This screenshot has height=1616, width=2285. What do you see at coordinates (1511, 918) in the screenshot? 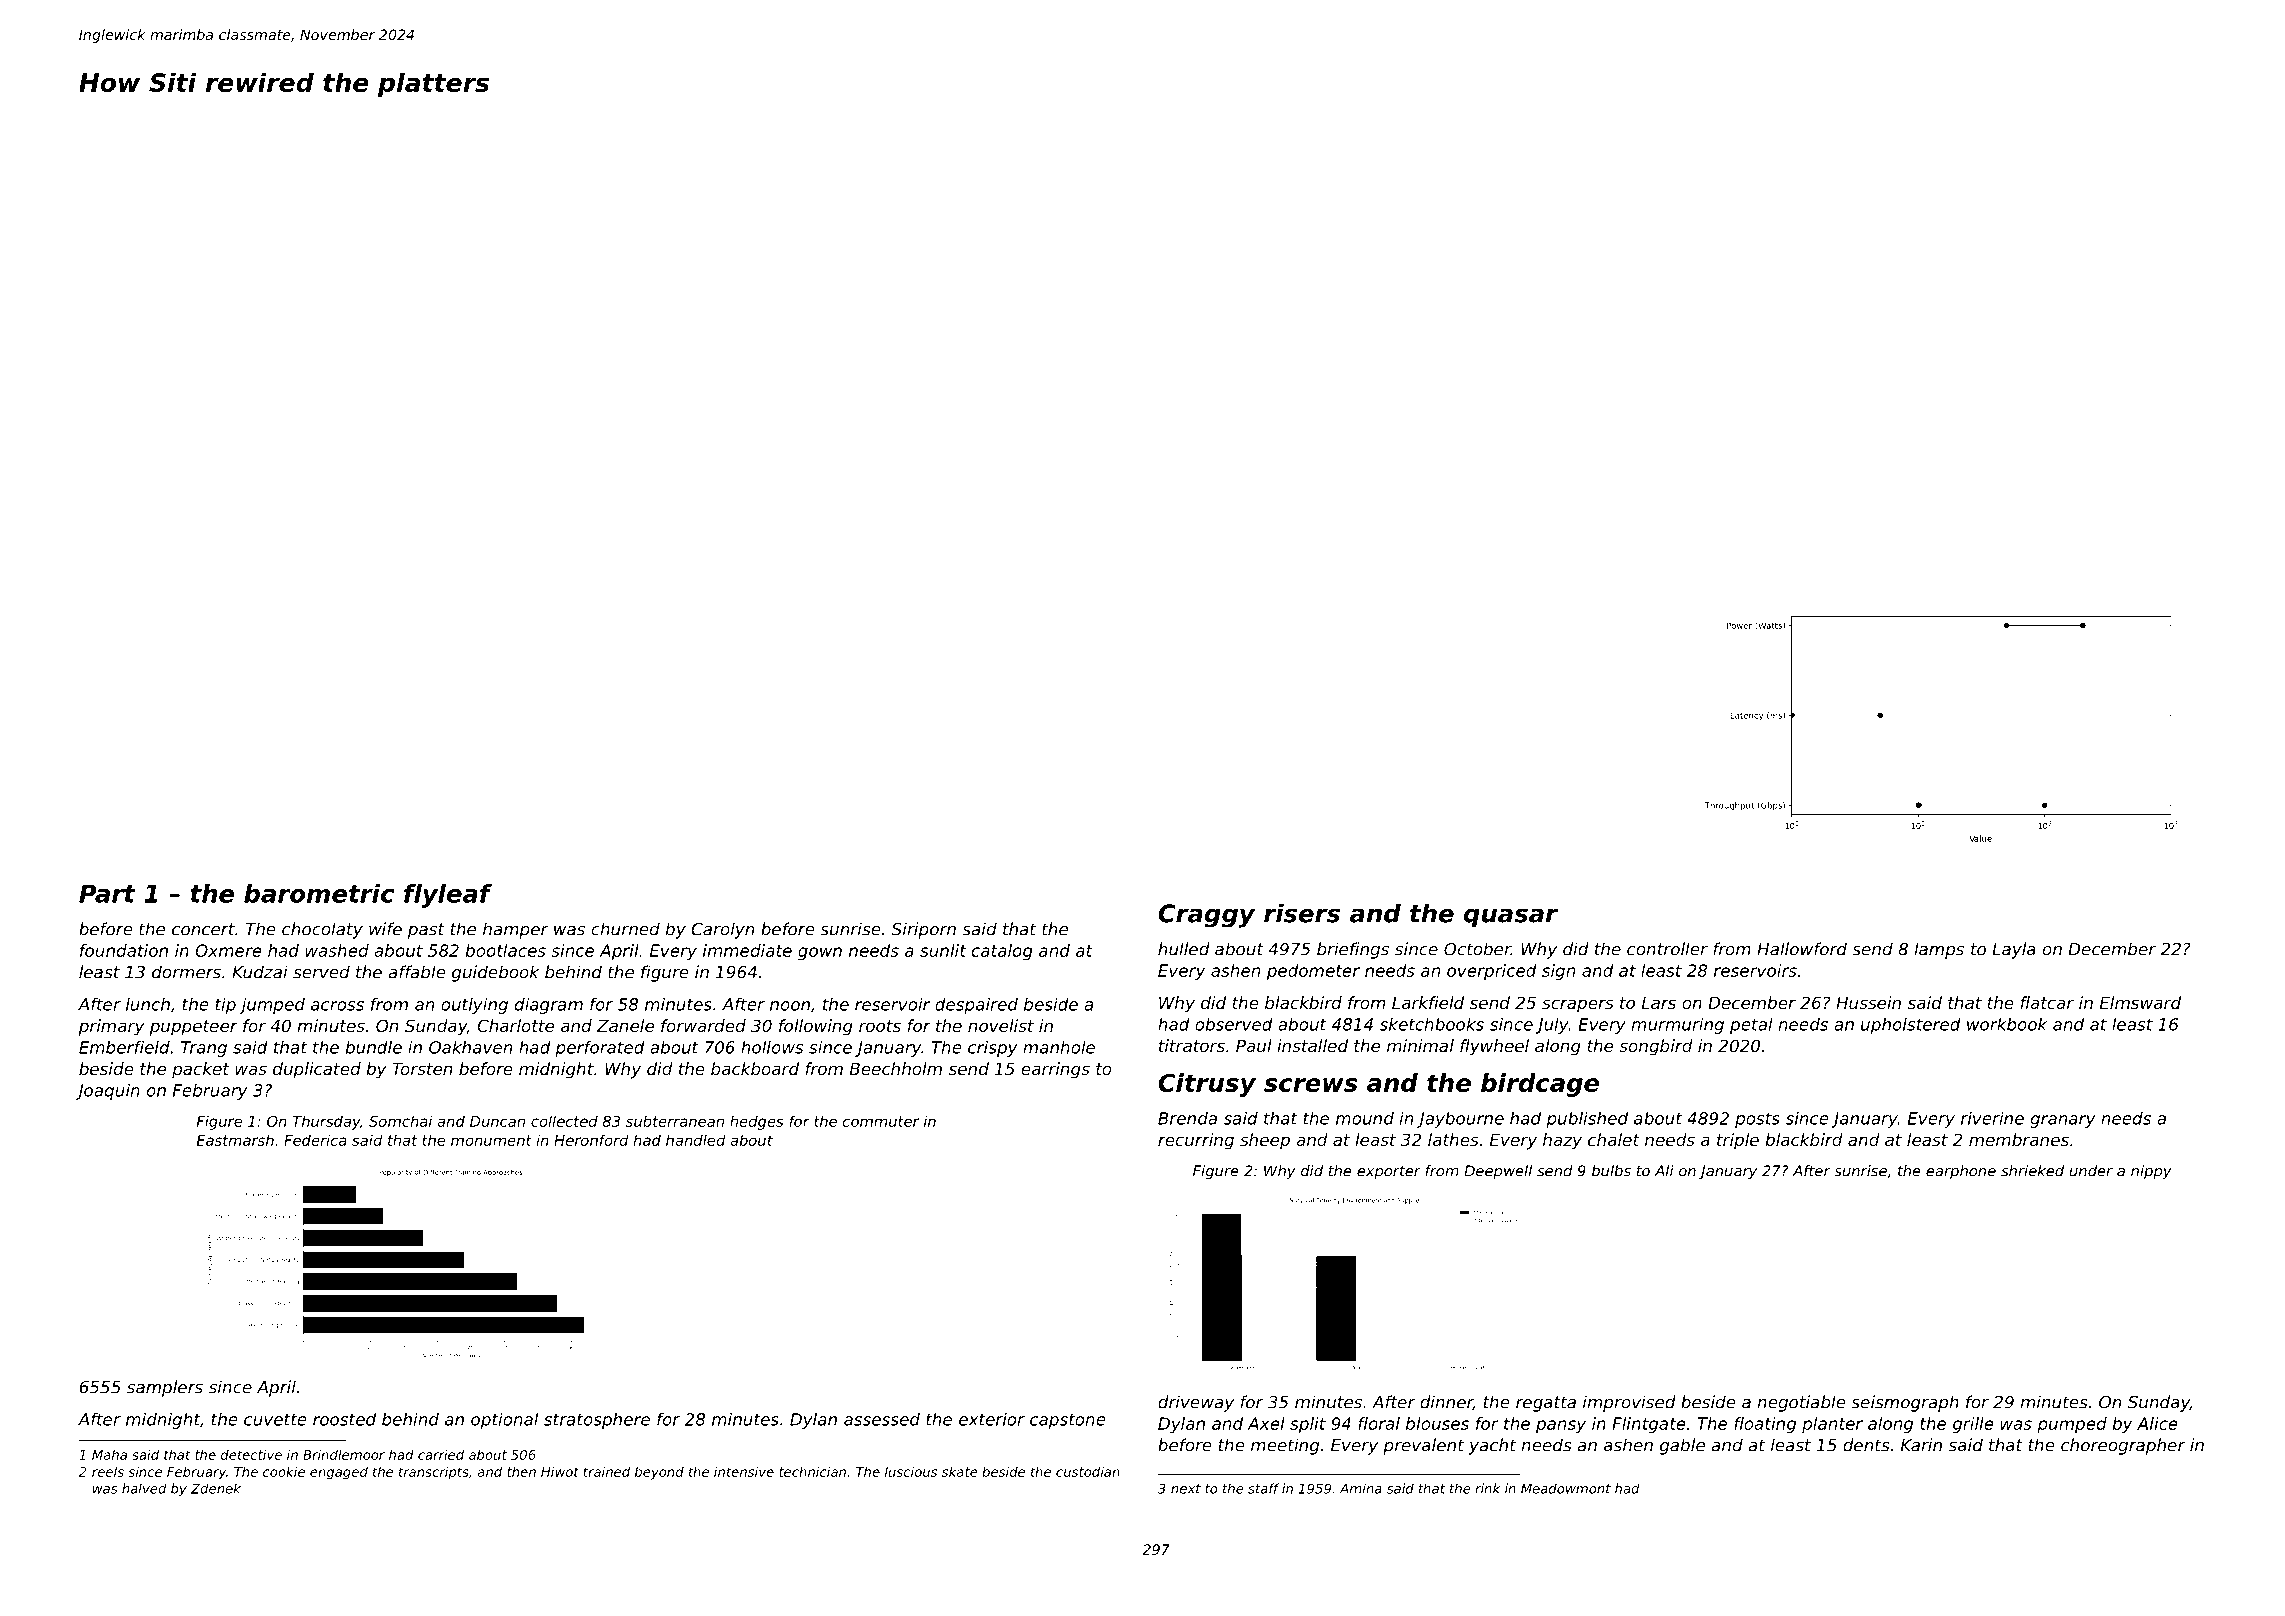
I see `quasar` at bounding box center [1511, 918].
